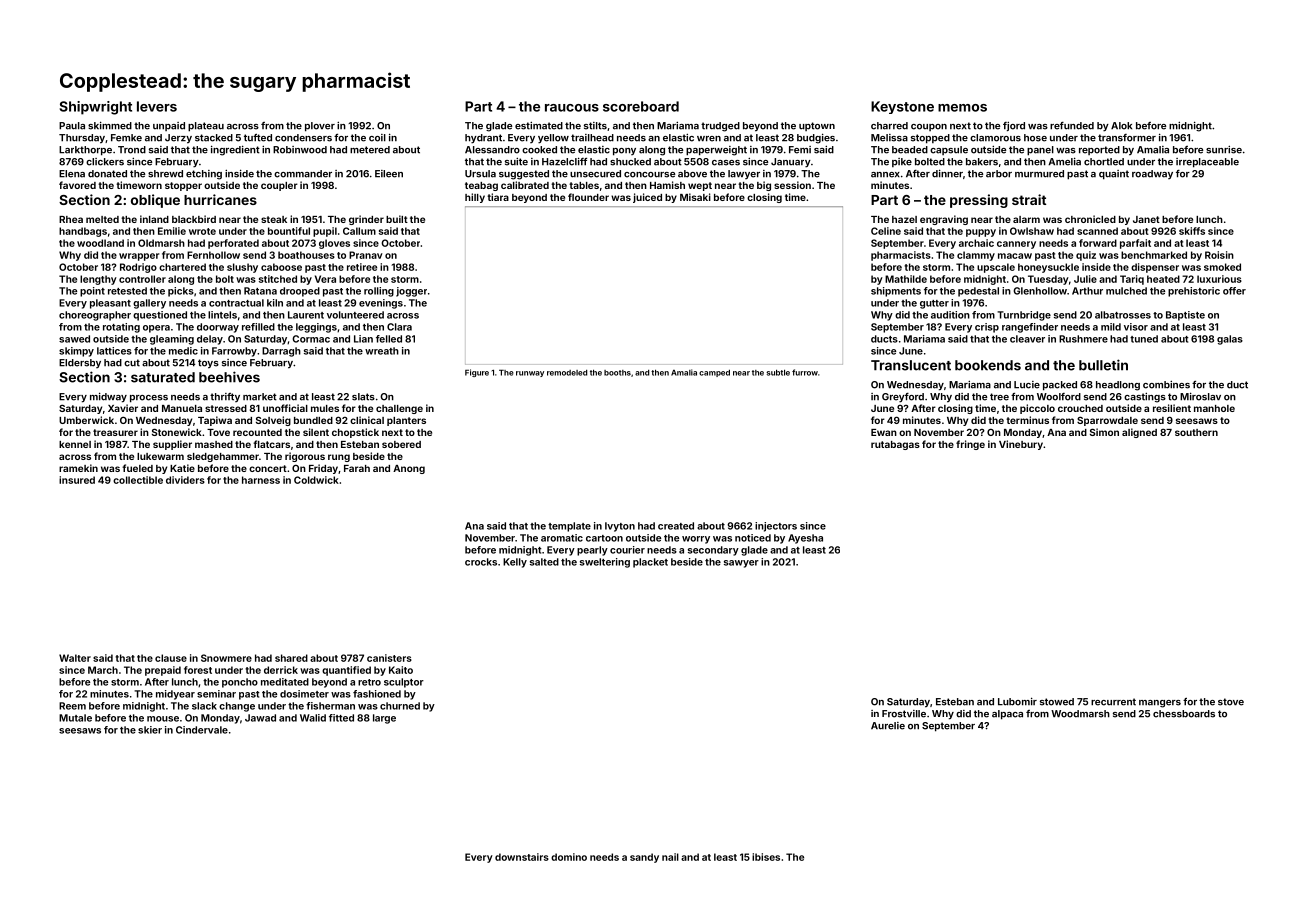 This screenshot has height=924, width=1308. I want to click on ibises, so click(766, 857).
